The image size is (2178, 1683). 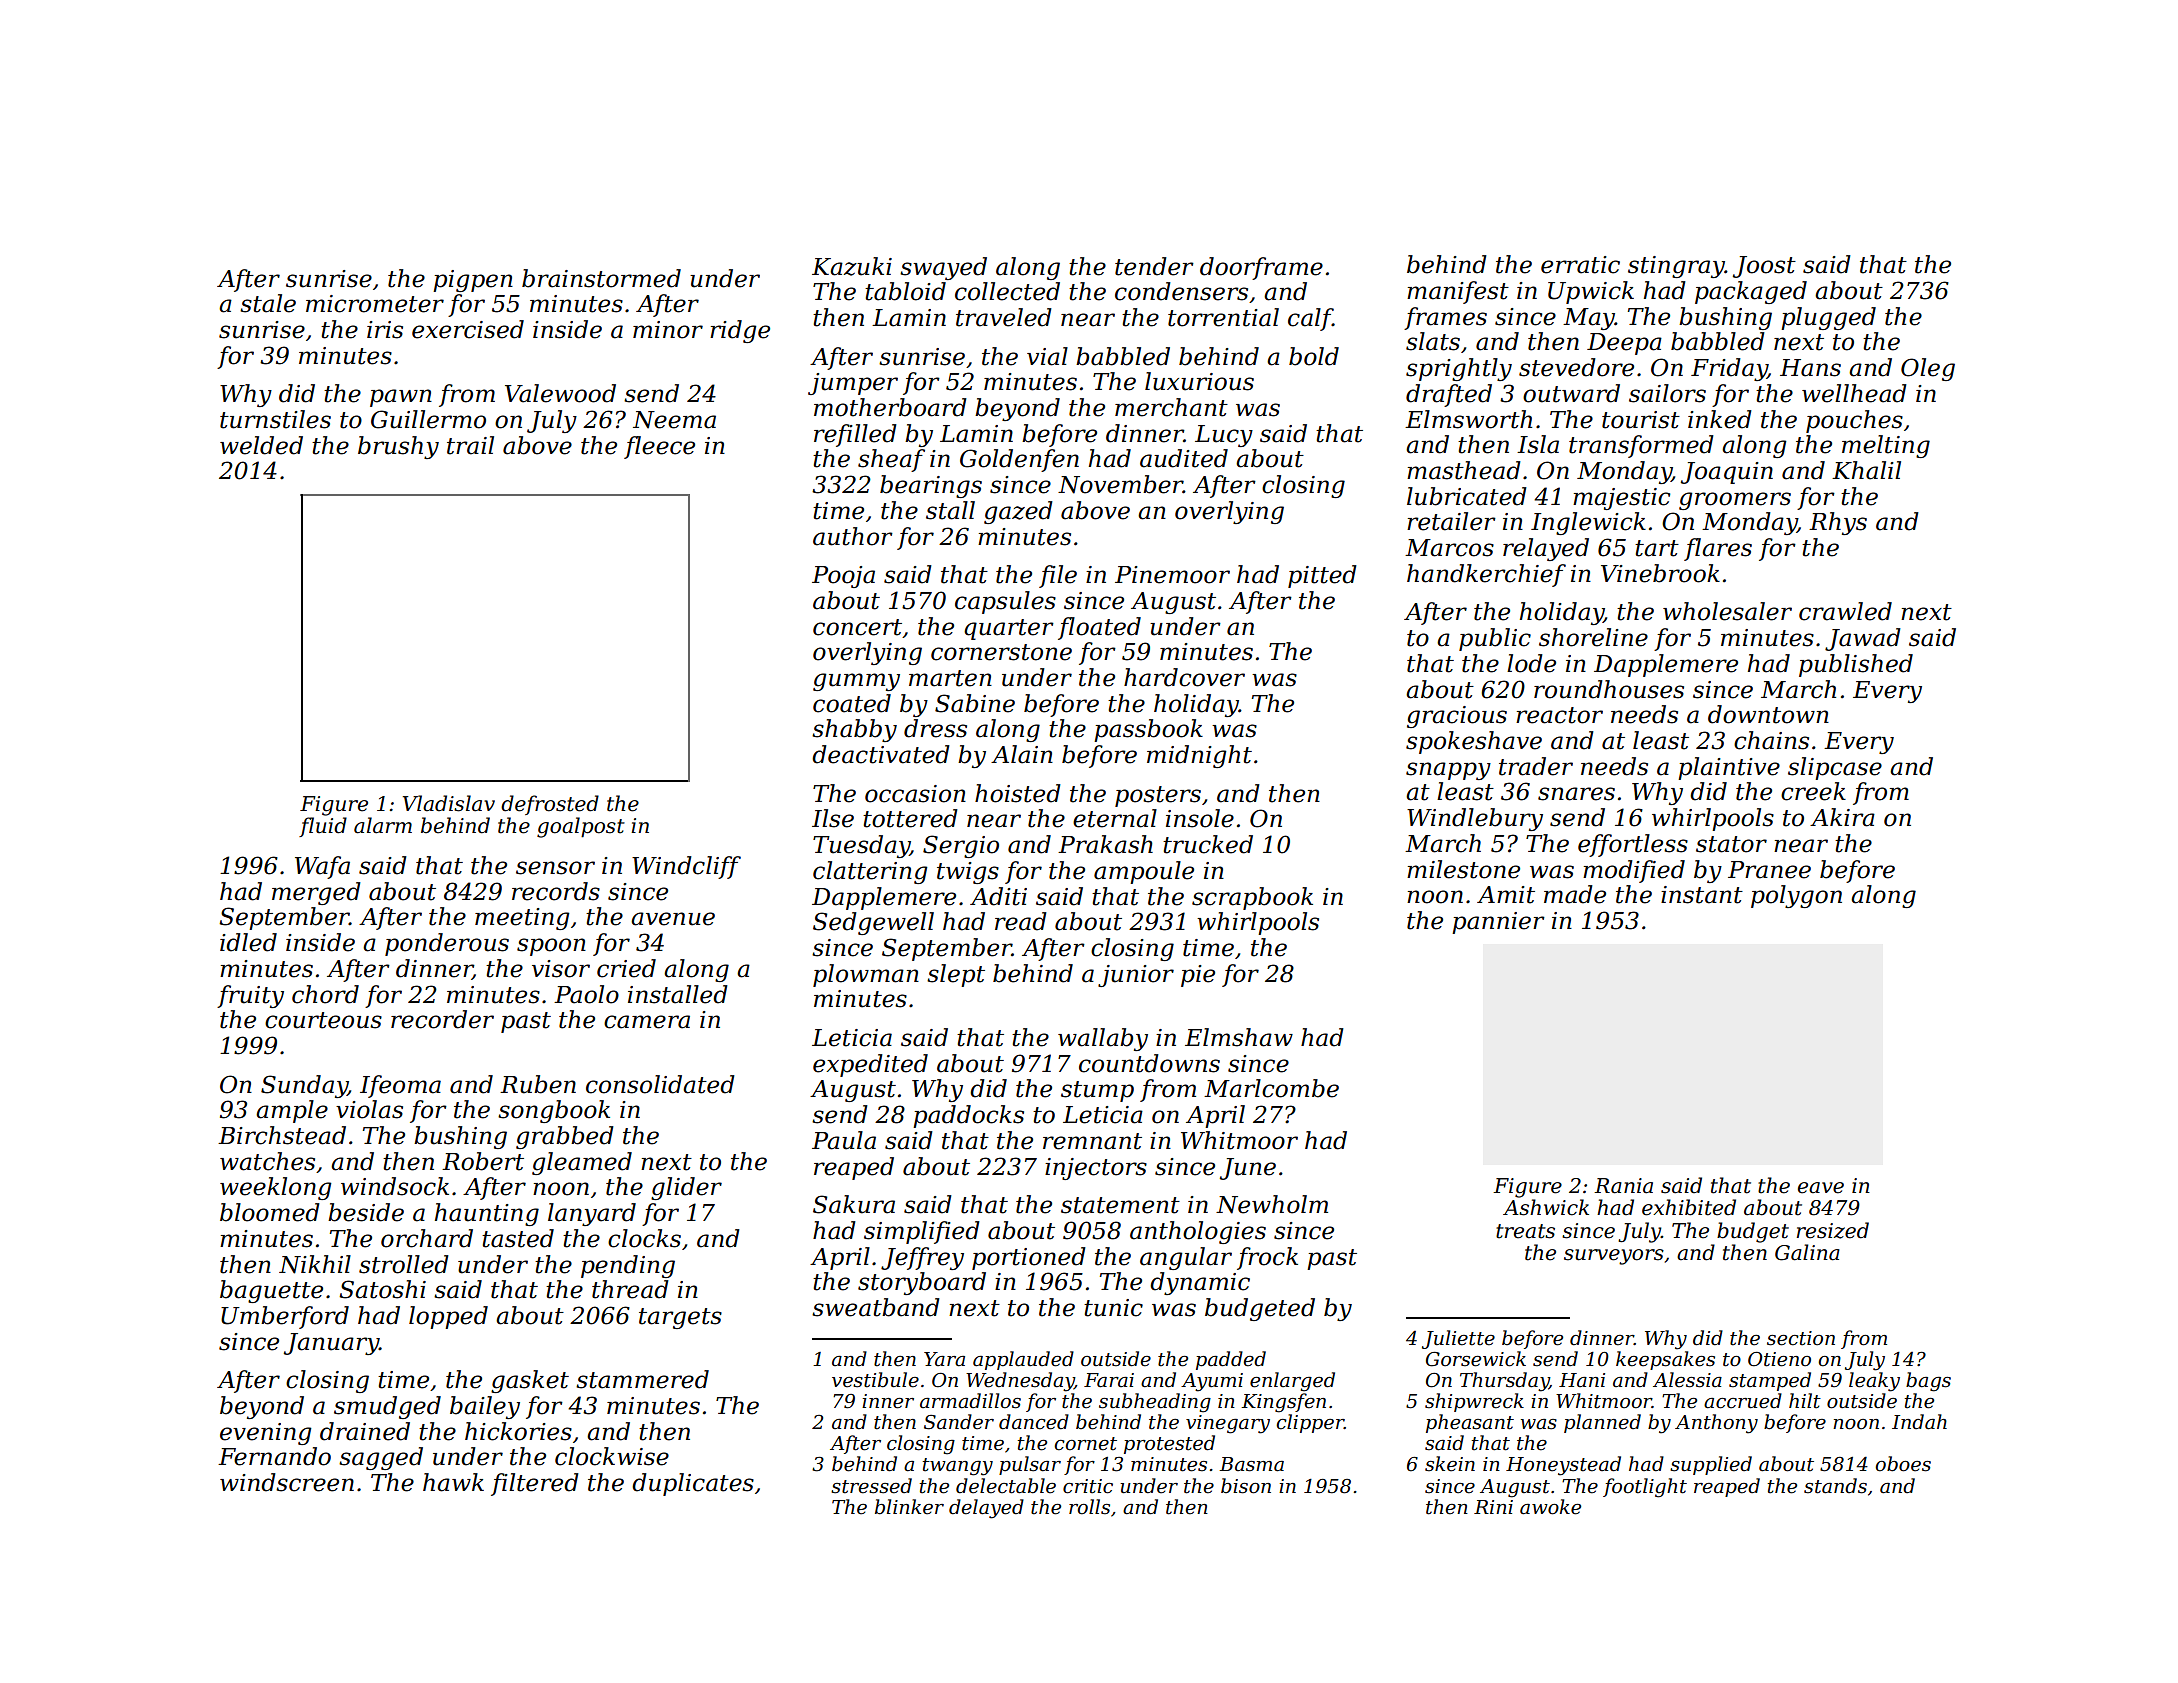 What do you see at coordinates (943, 268) in the screenshot?
I see `swayed` at bounding box center [943, 268].
